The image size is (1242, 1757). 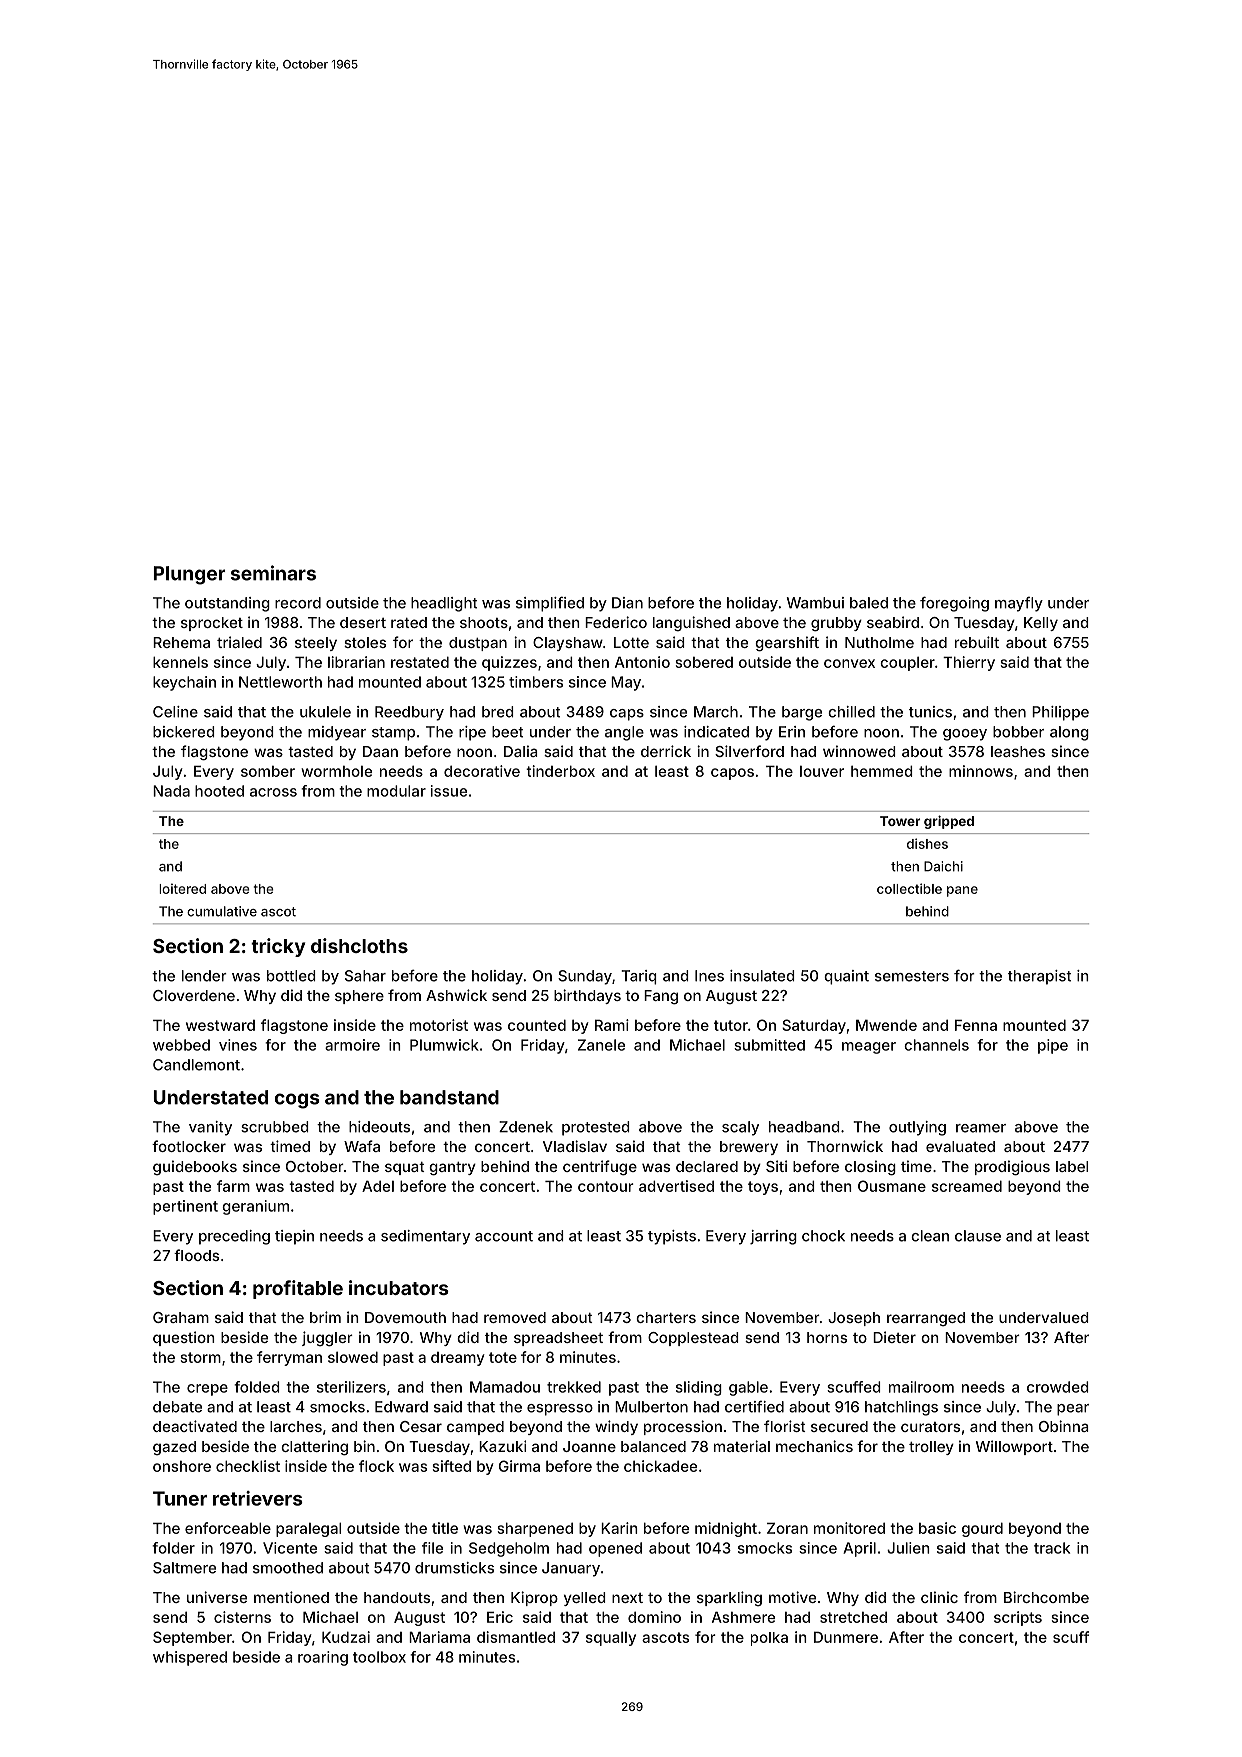 I want to click on rearranged, so click(x=926, y=1319).
